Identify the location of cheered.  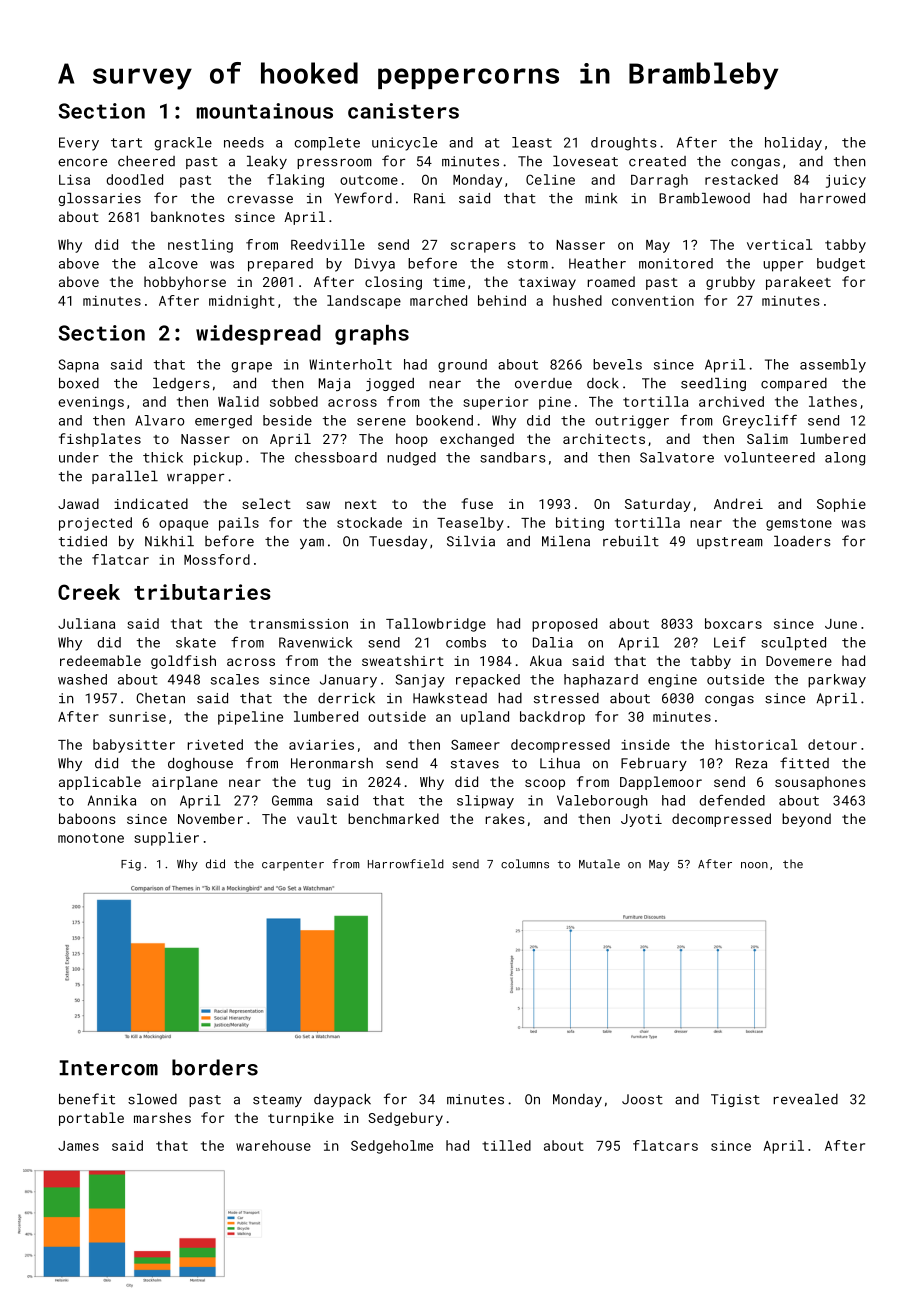
(146, 161).
